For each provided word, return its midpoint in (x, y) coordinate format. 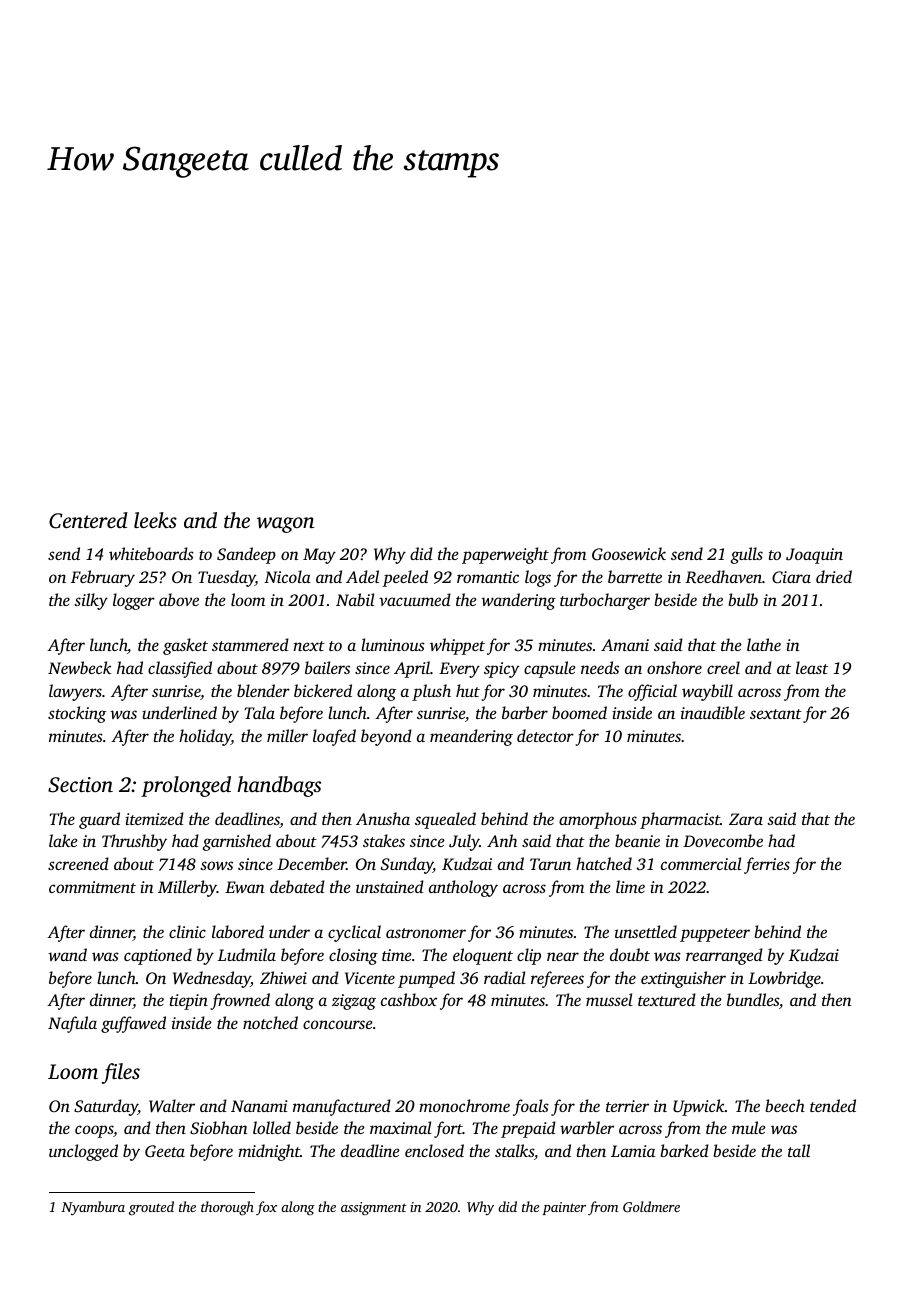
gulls (747, 555)
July (464, 842)
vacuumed (415, 599)
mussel (609, 999)
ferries (767, 865)
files (121, 1073)
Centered (88, 520)
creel (723, 667)
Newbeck (80, 667)
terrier (627, 1106)
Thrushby (134, 842)
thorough (227, 1208)
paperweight (505, 555)
